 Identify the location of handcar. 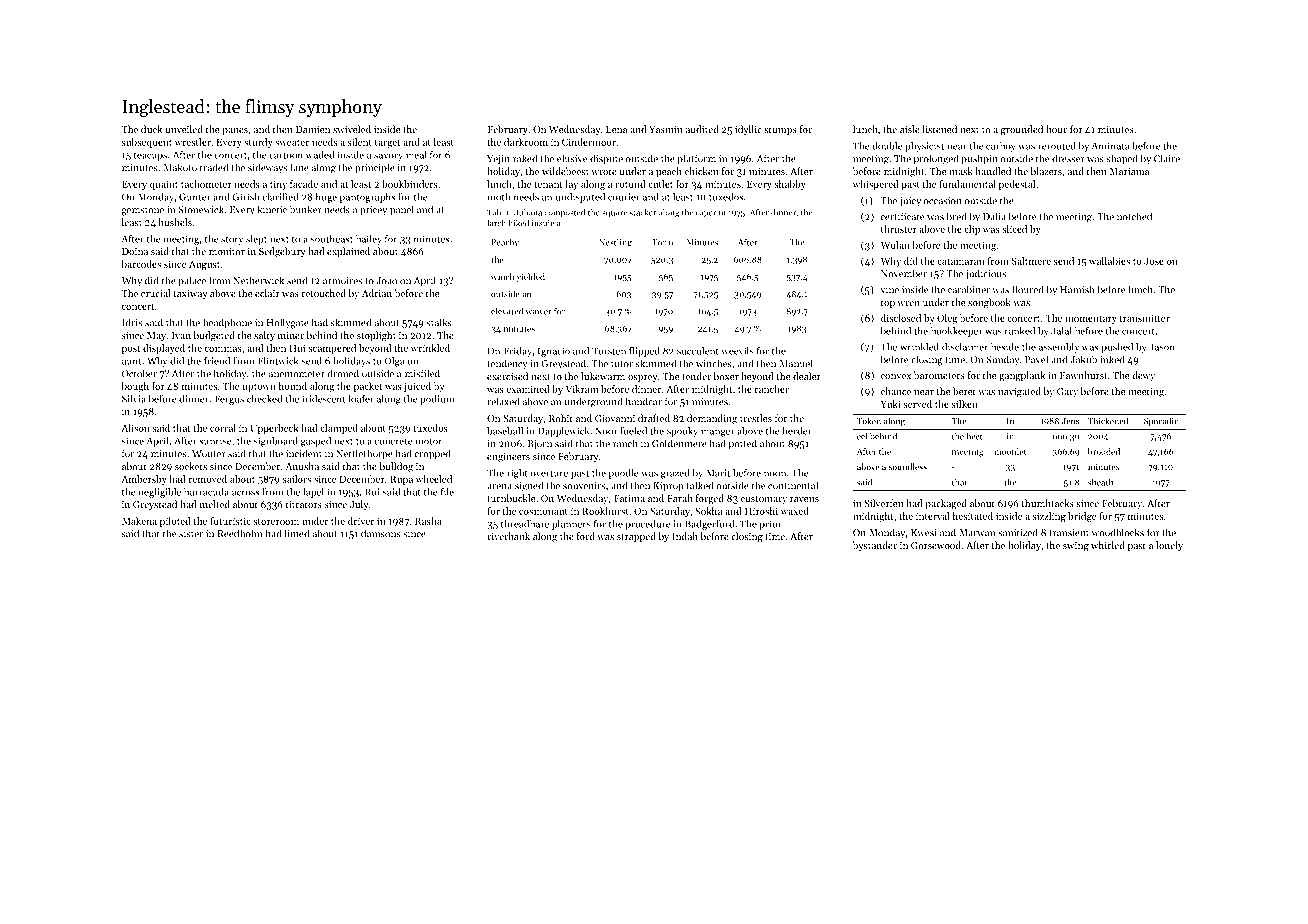
(644, 401).
